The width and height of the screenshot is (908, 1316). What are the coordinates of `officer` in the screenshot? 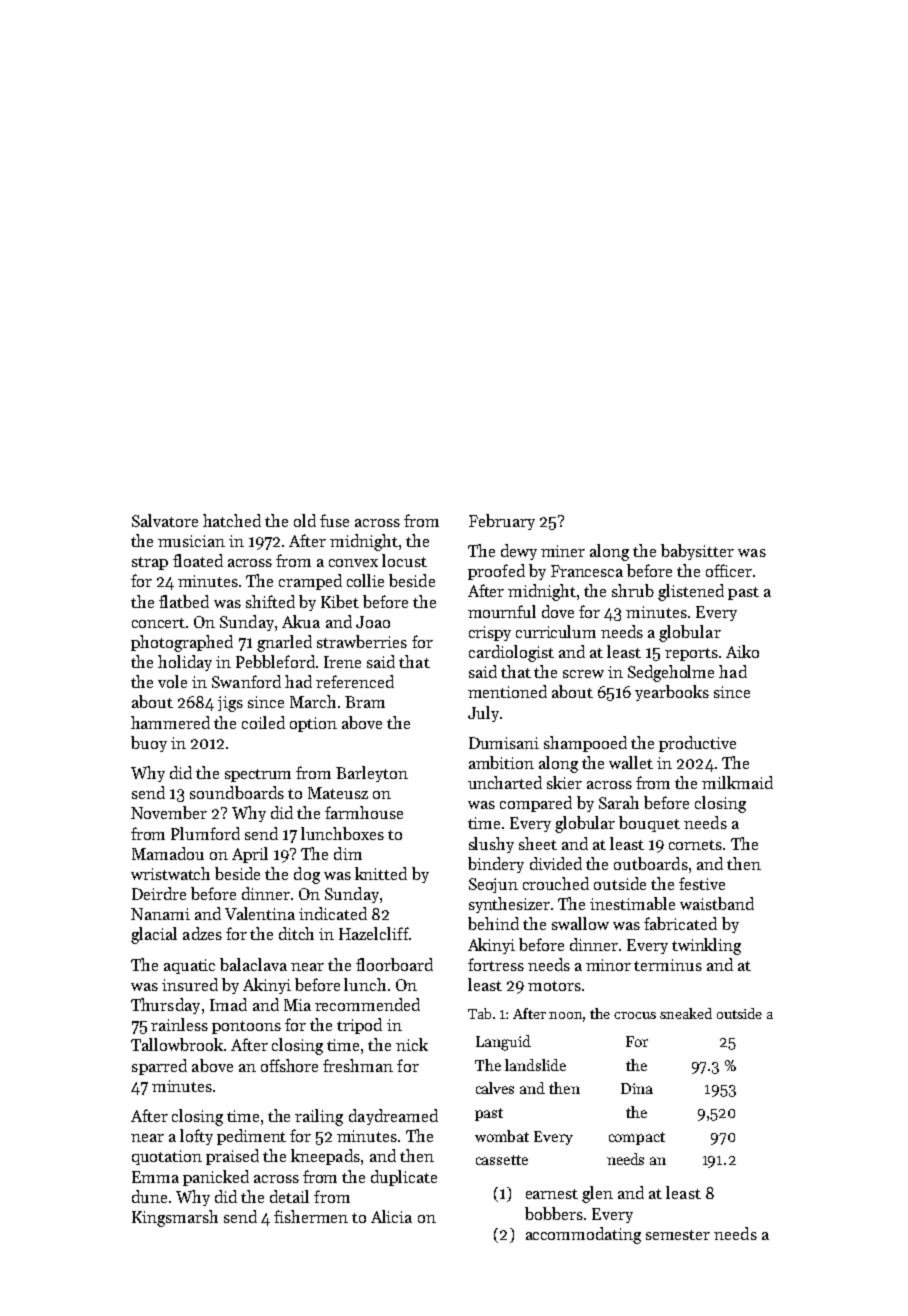 It's located at (729, 570).
